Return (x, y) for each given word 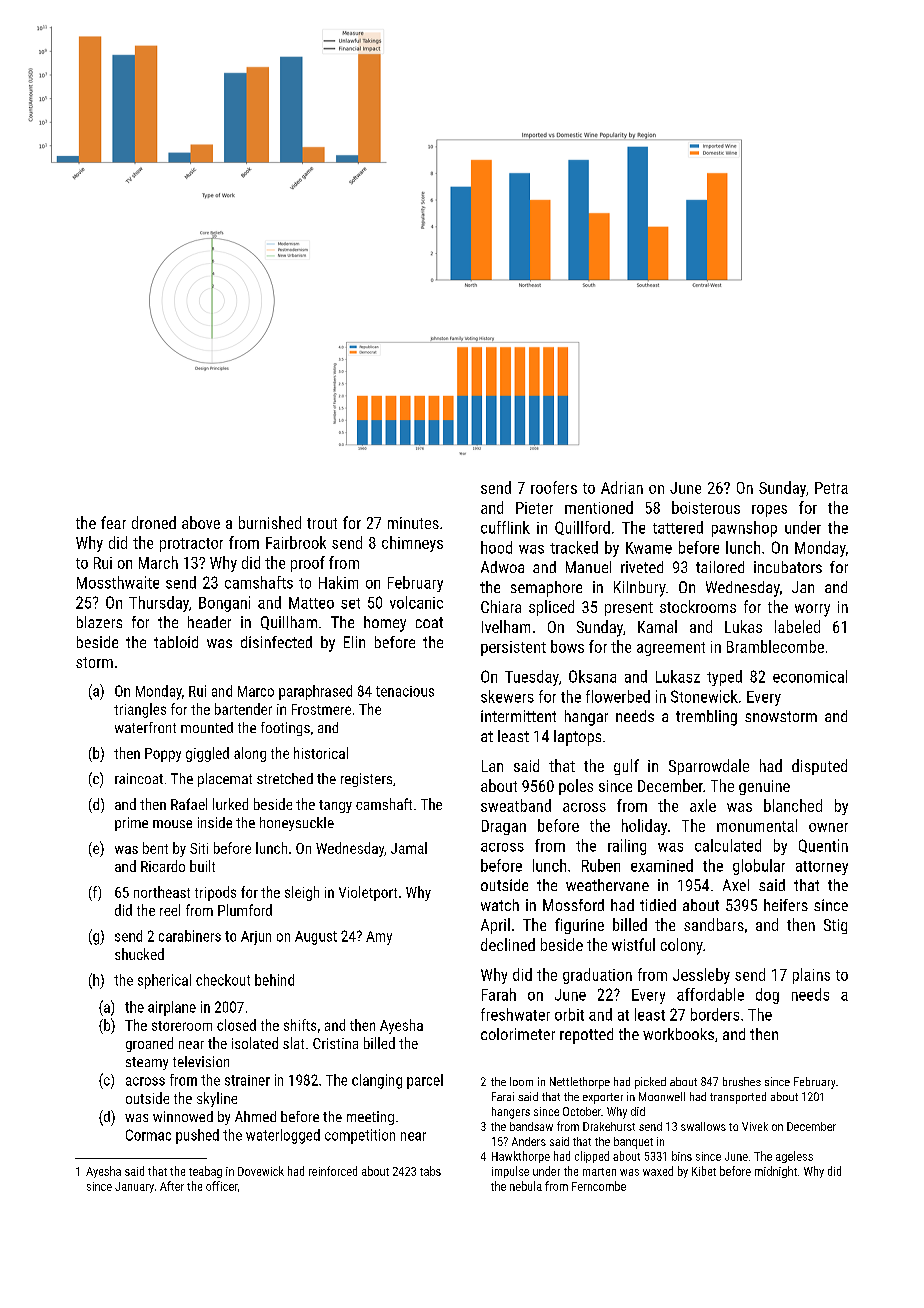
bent (155, 848)
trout (322, 523)
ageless (794, 1157)
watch (500, 905)
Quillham (289, 623)
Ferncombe (599, 1186)
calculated (728, 845)
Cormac (148, 1135)
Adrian (622, 487)
